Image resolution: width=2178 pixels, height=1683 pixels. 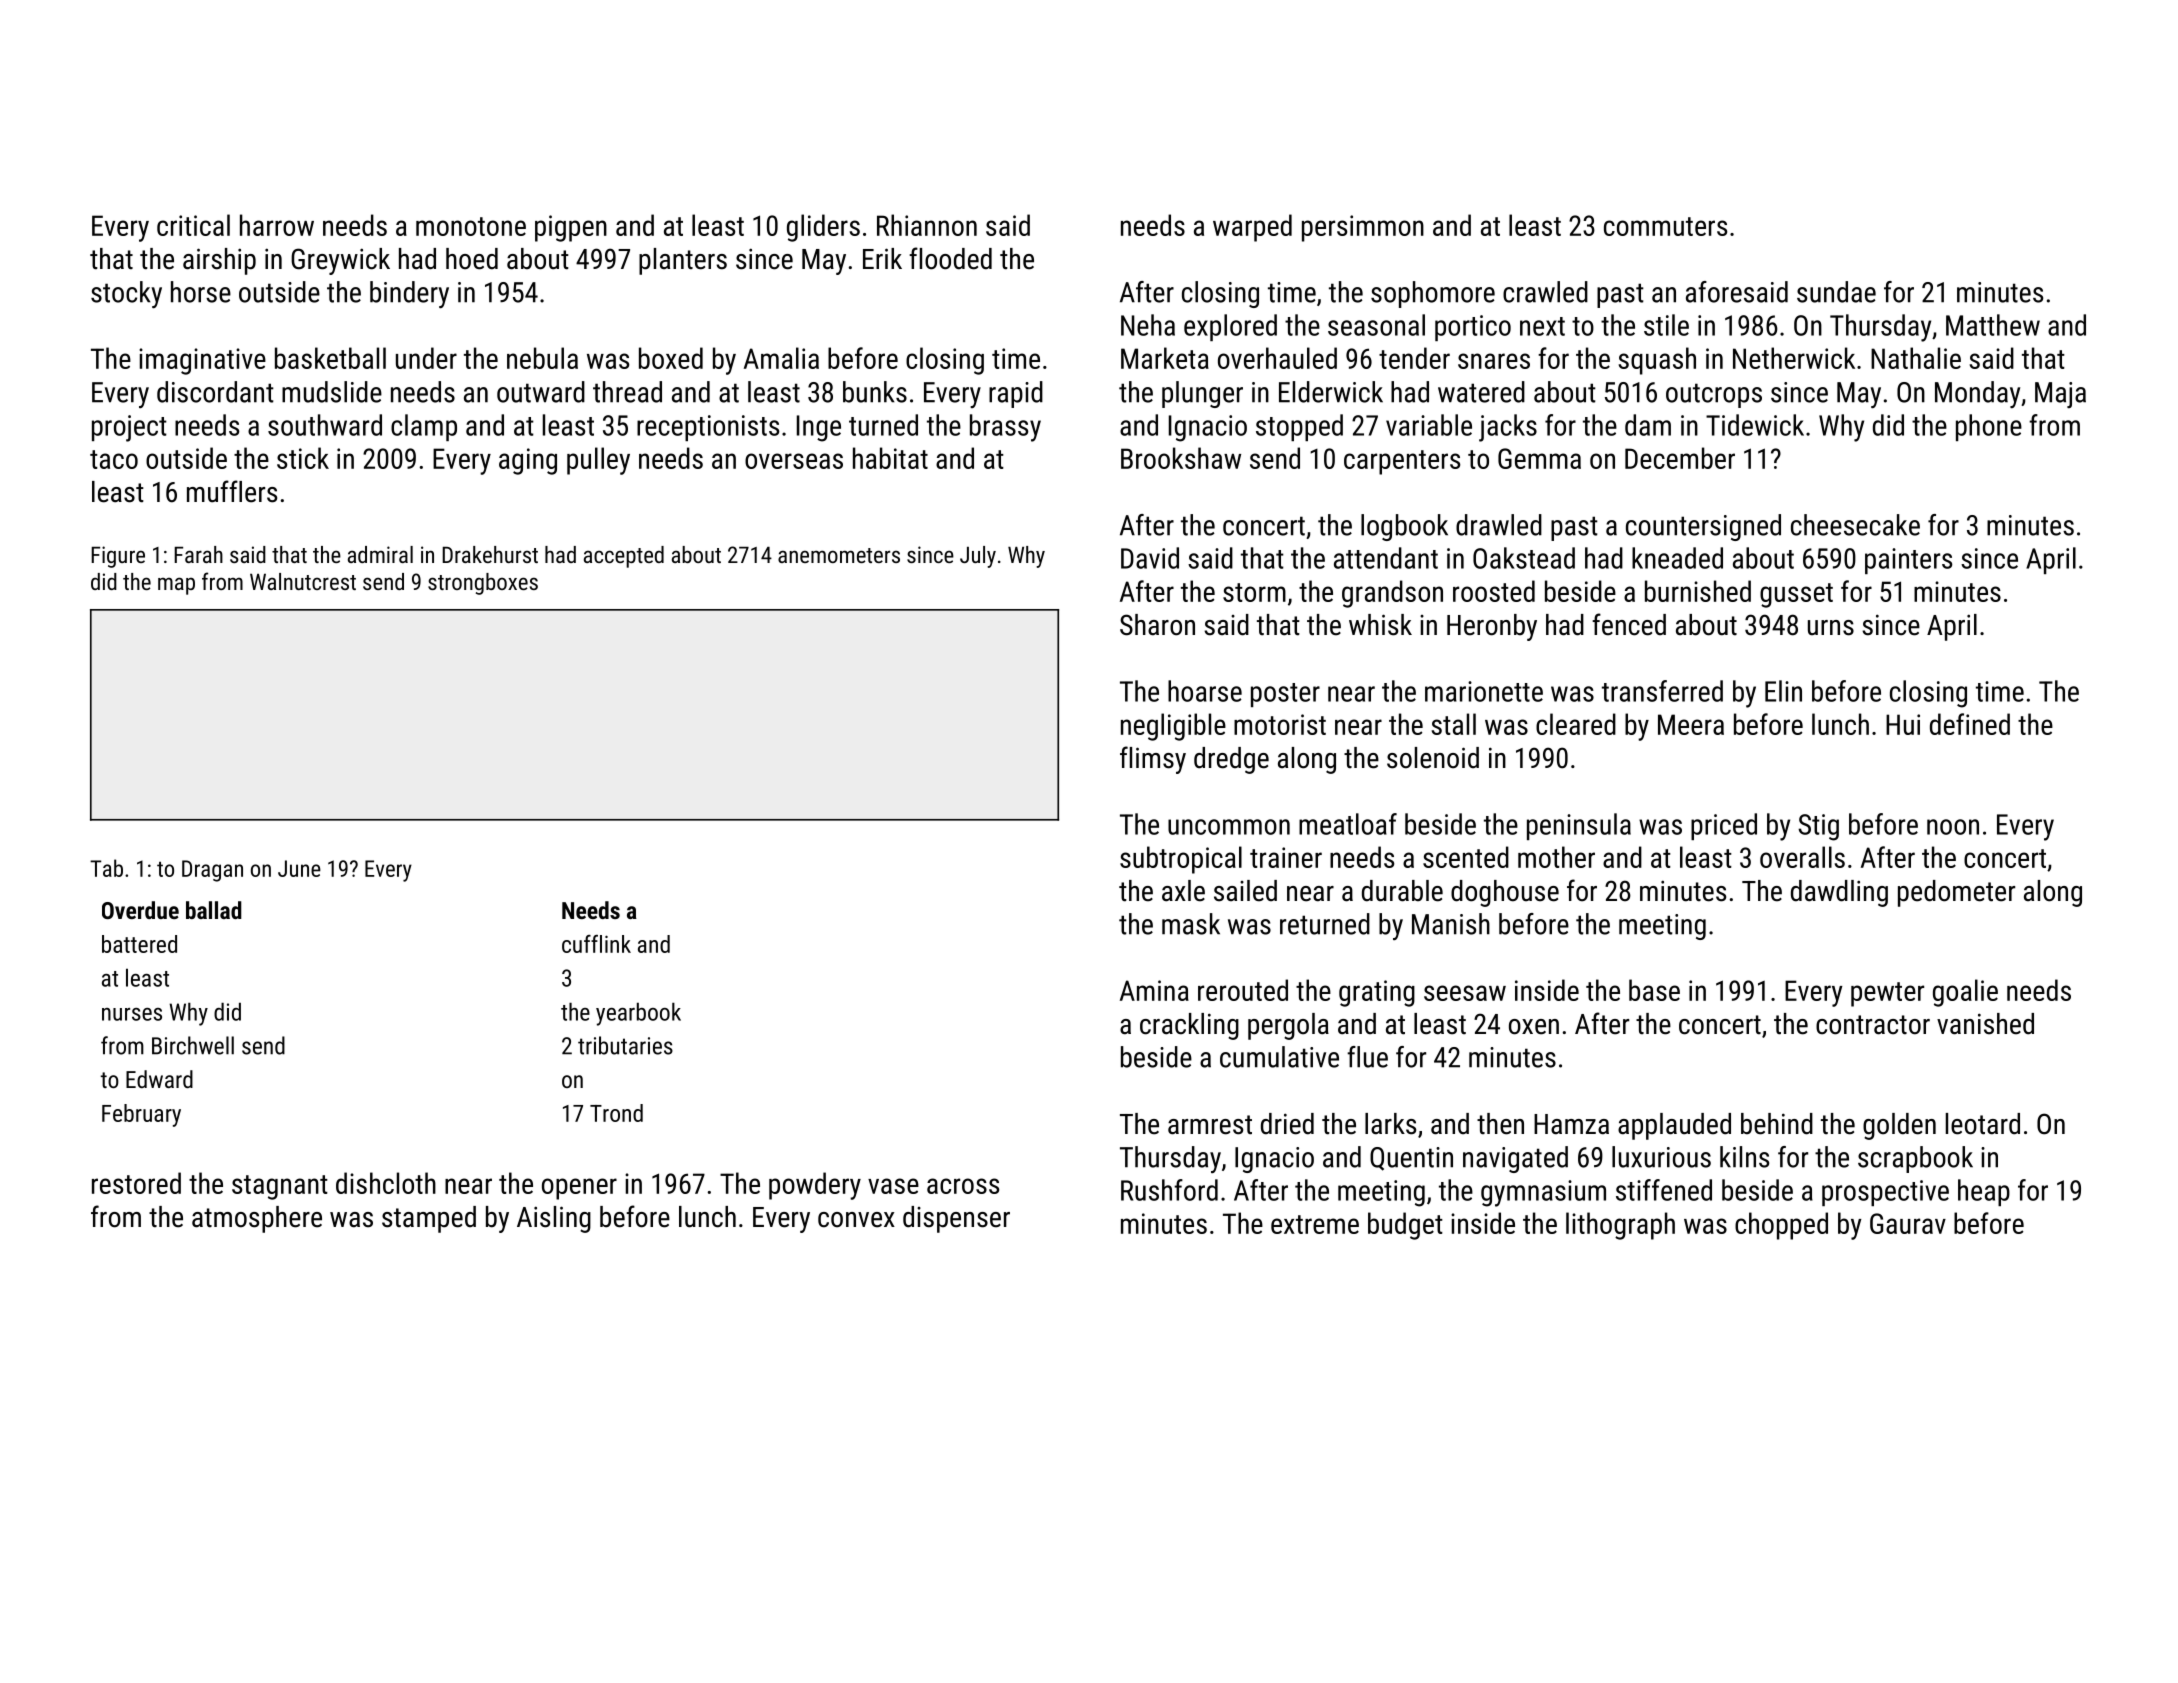 What do you see at coordinates (1252, 228) in the image?
I see `warped` at bounding box center [1252, 228].
